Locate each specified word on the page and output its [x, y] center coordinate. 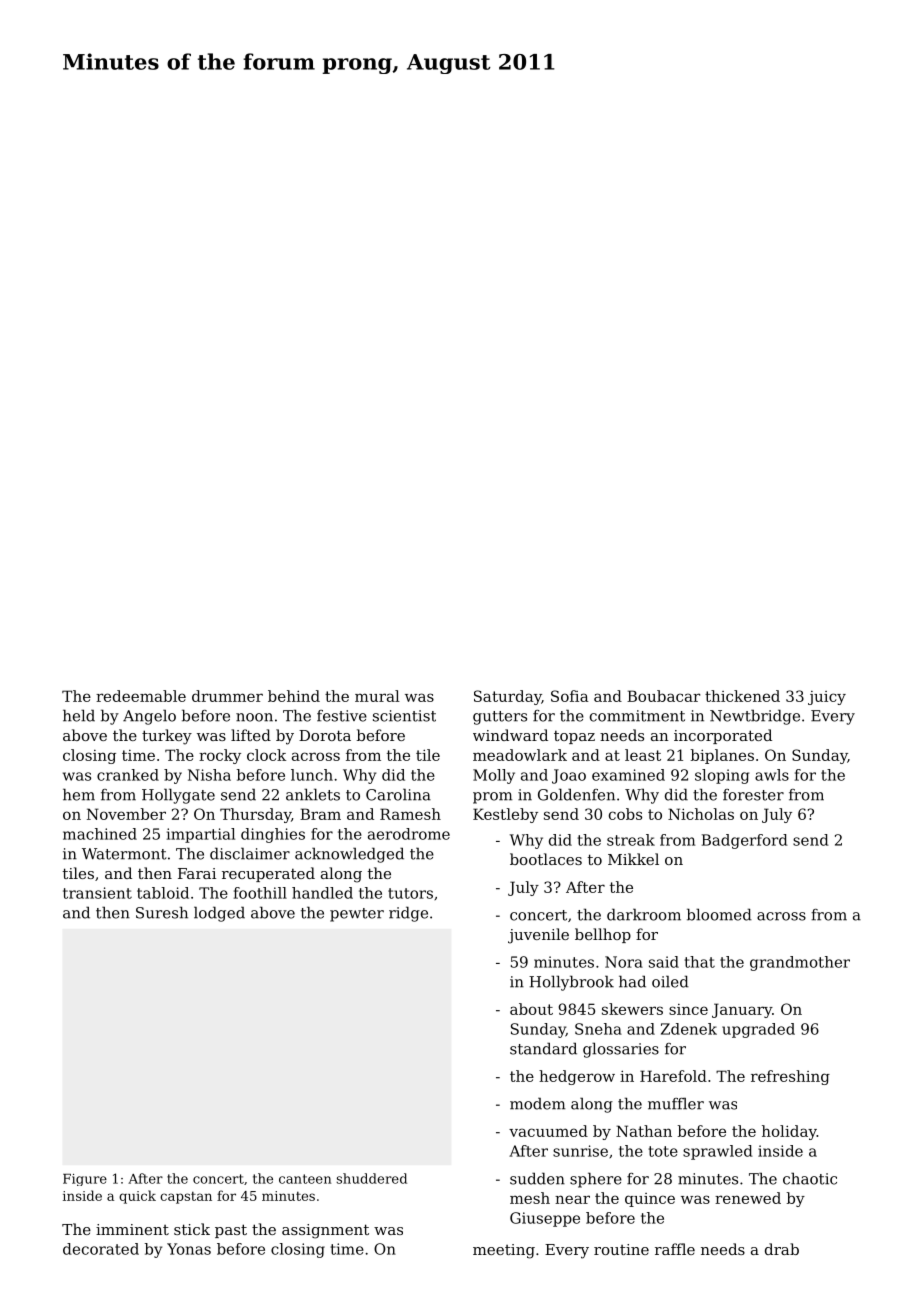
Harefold [673, 1076]
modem [537, 1103]
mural [377, 696]
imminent [132, 1229]
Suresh [162, 912]
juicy [827, 698]
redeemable [141, 696]
